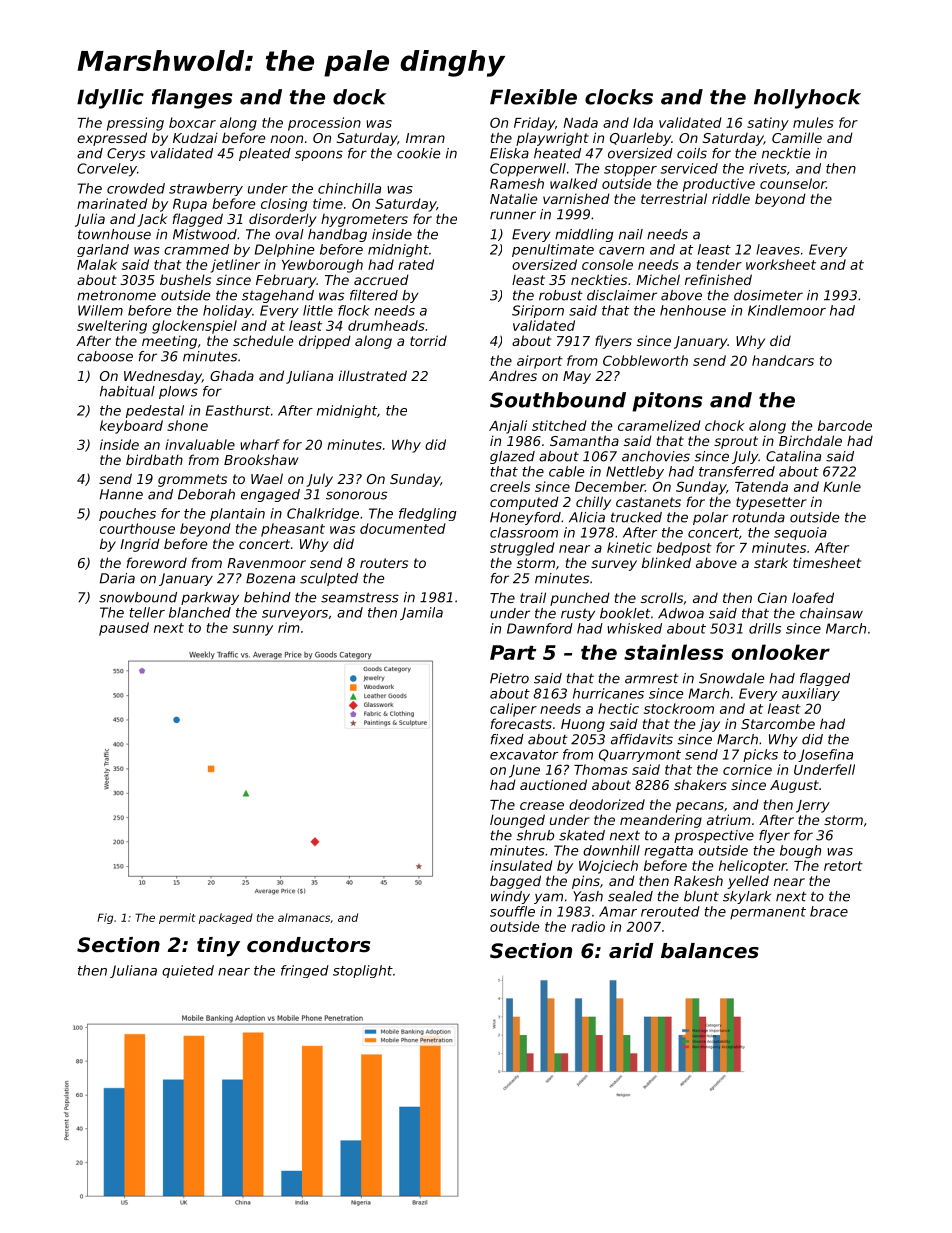 The image size is (952, 1233). Describe the element at coordinates (813, 122) in the screenshot. I see `mules` at that location.
